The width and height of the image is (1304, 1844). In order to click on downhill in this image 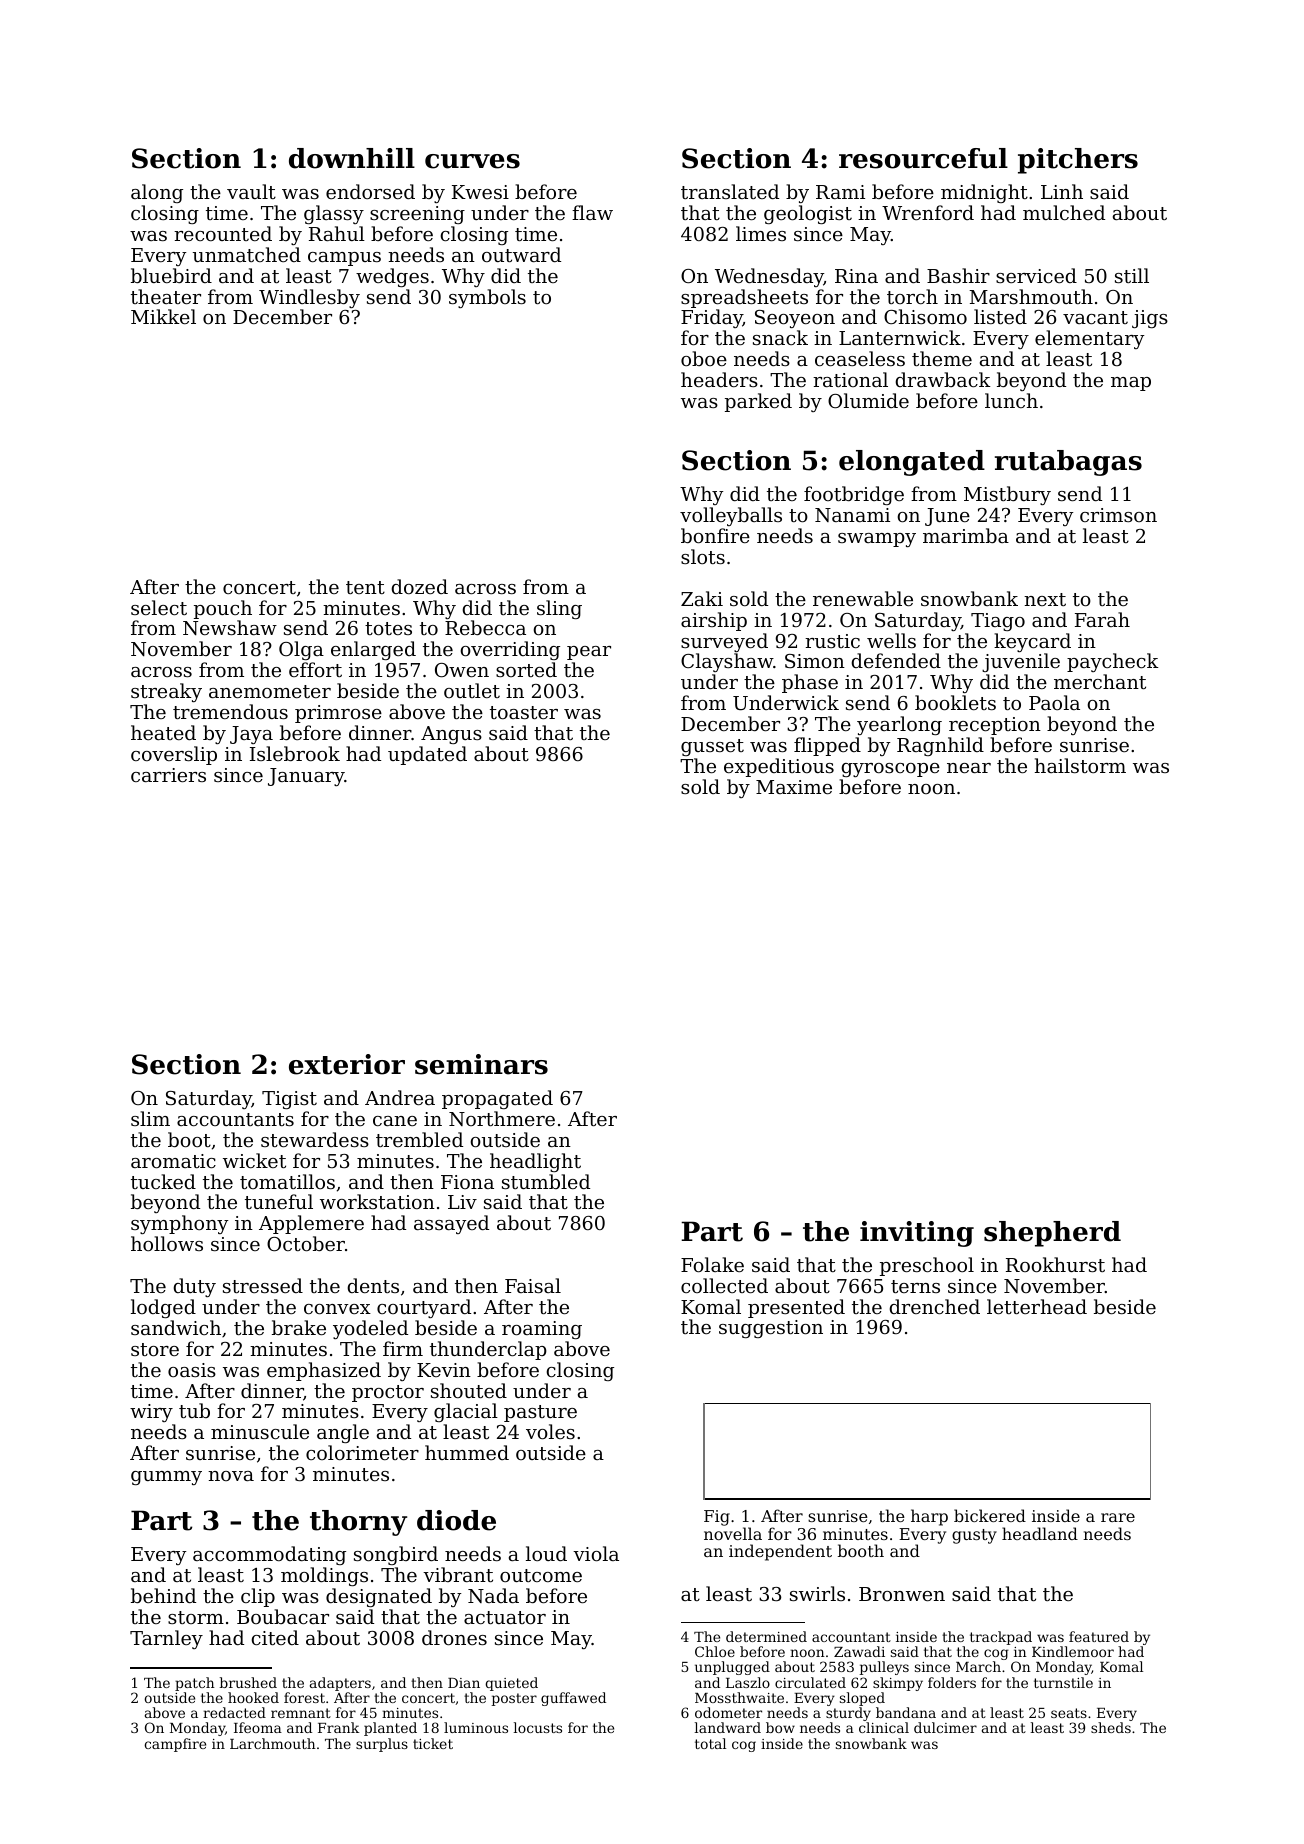, I will do `click(352, 158)`.
